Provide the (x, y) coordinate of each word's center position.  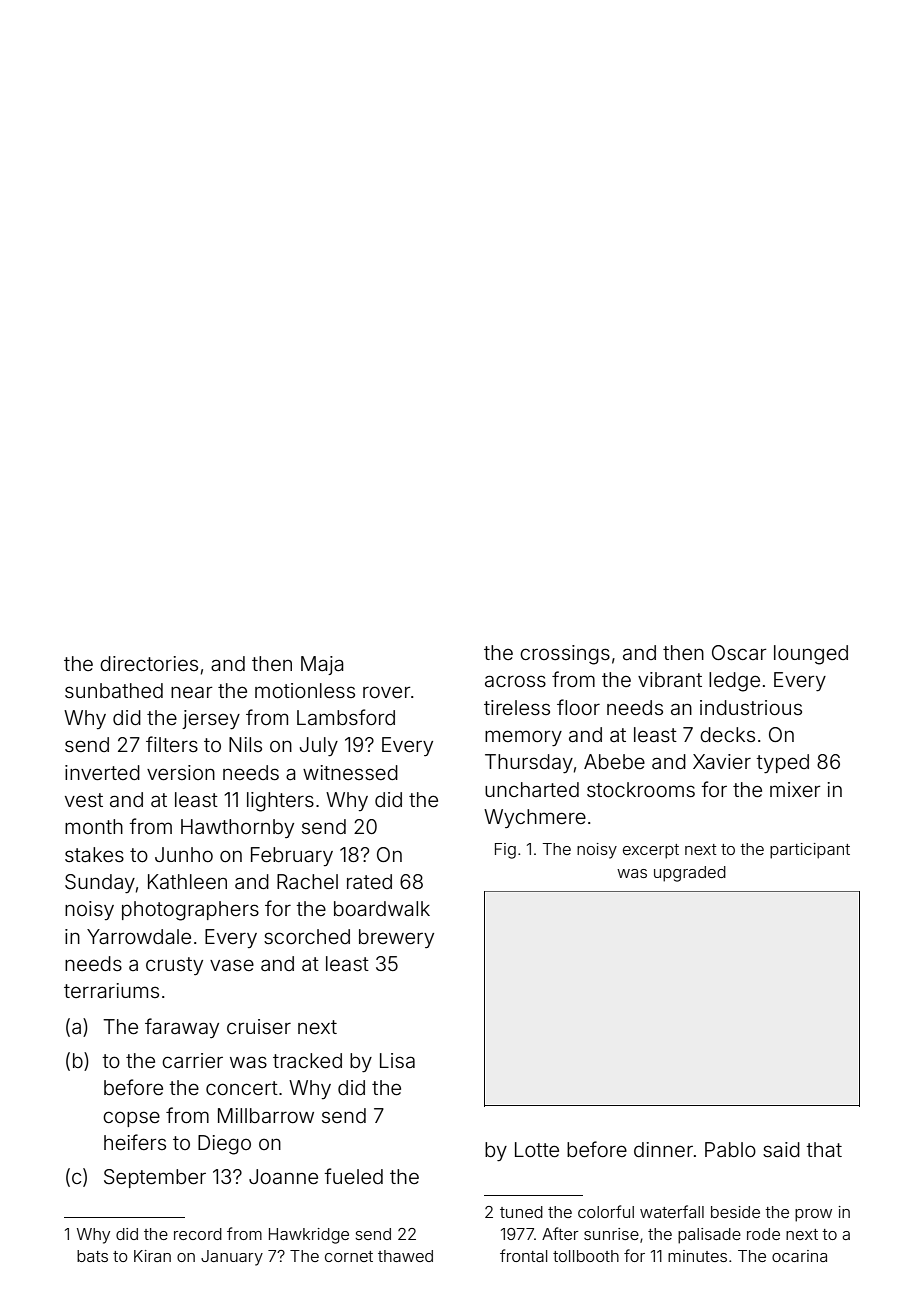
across (515, 681)
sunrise (611, 1234)
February (292, 856)
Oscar (739, 652)
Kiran (152, 1256)
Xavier (722, 761)
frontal (523, 1255)
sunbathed (114, 690)
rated (369, 881)
